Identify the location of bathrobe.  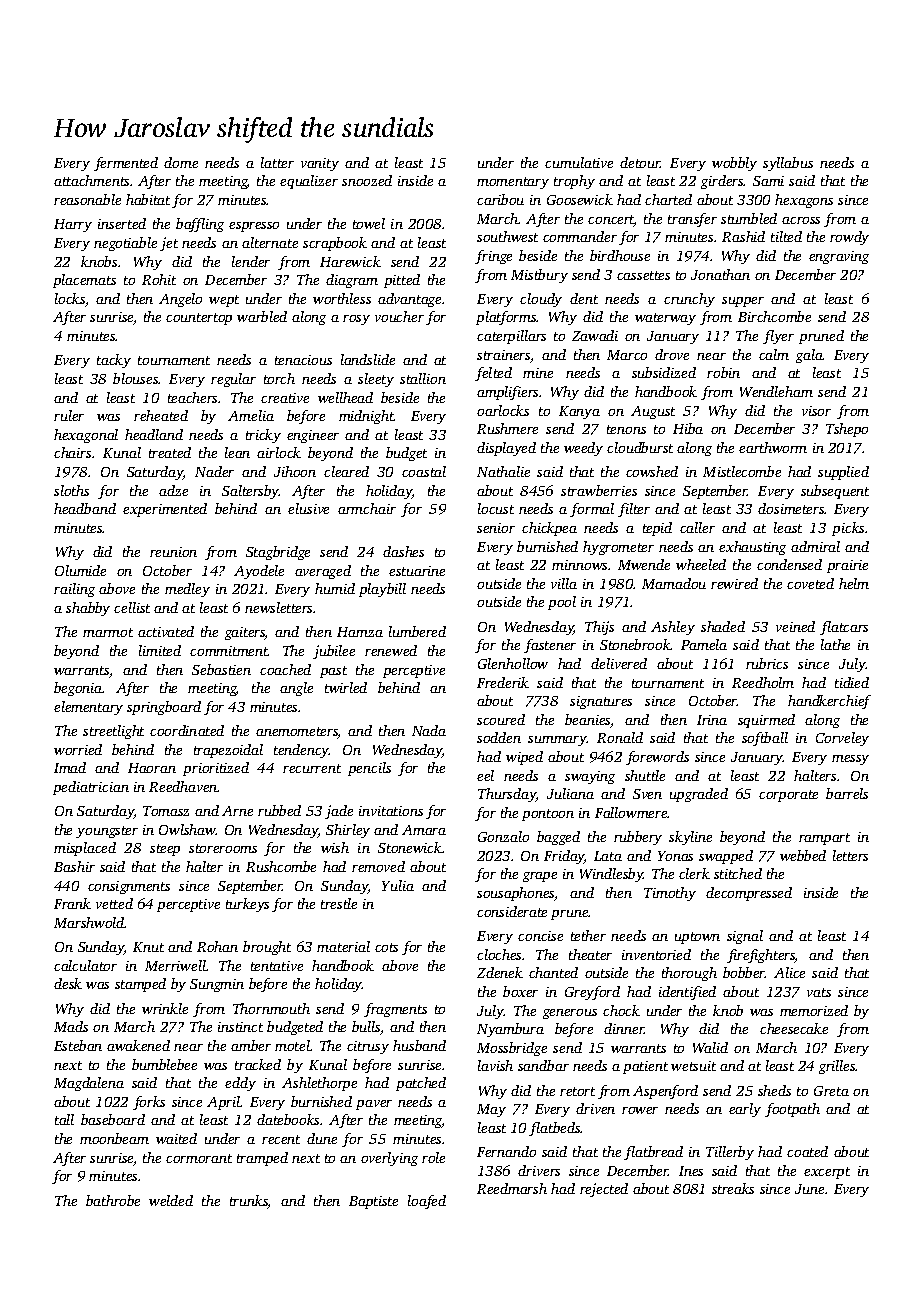
(113, 1200).
